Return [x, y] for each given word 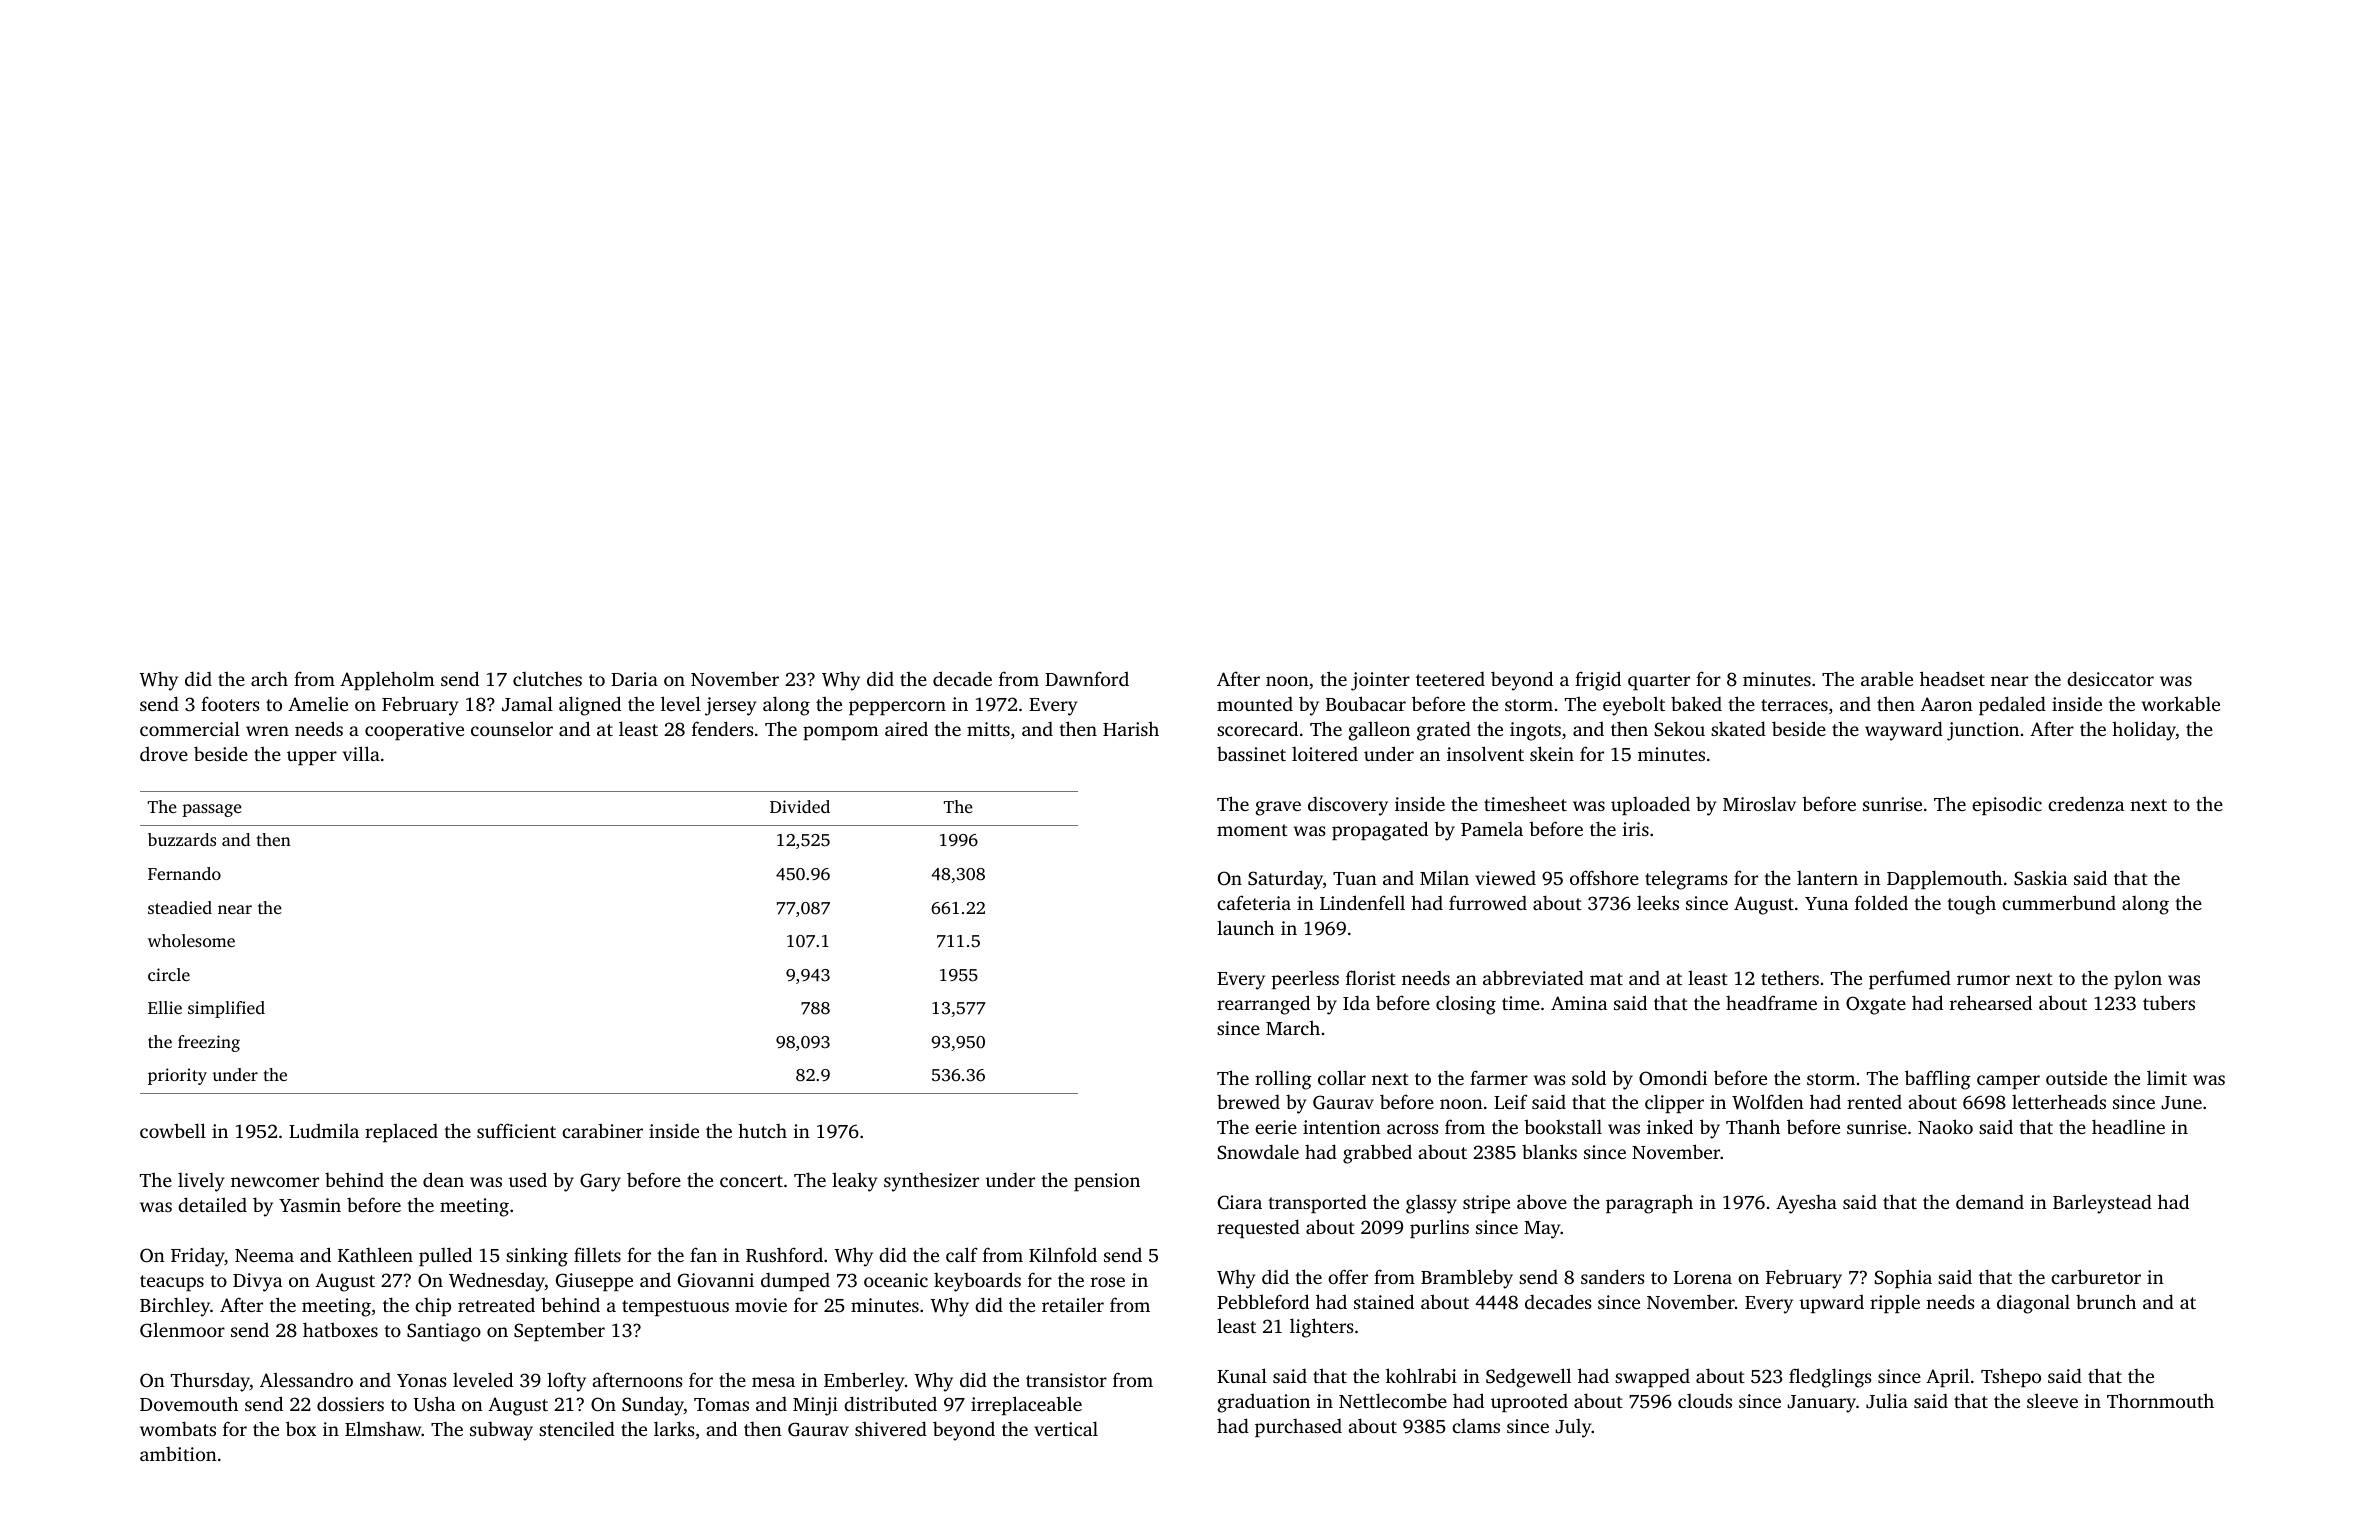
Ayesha [1806, 1204]
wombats [178, 1428]
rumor [1983, 980]
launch [1245, 927]
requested [1258, 1228]
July [1573, 1428]
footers [230, 703]
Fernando [184, 873]
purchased [1298, 1427]
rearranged [1263, 1005]
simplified [226, 1009]
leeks [1658, 902]
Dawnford [1087, 678]
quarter [1659, 682]
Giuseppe [594, 1282]
